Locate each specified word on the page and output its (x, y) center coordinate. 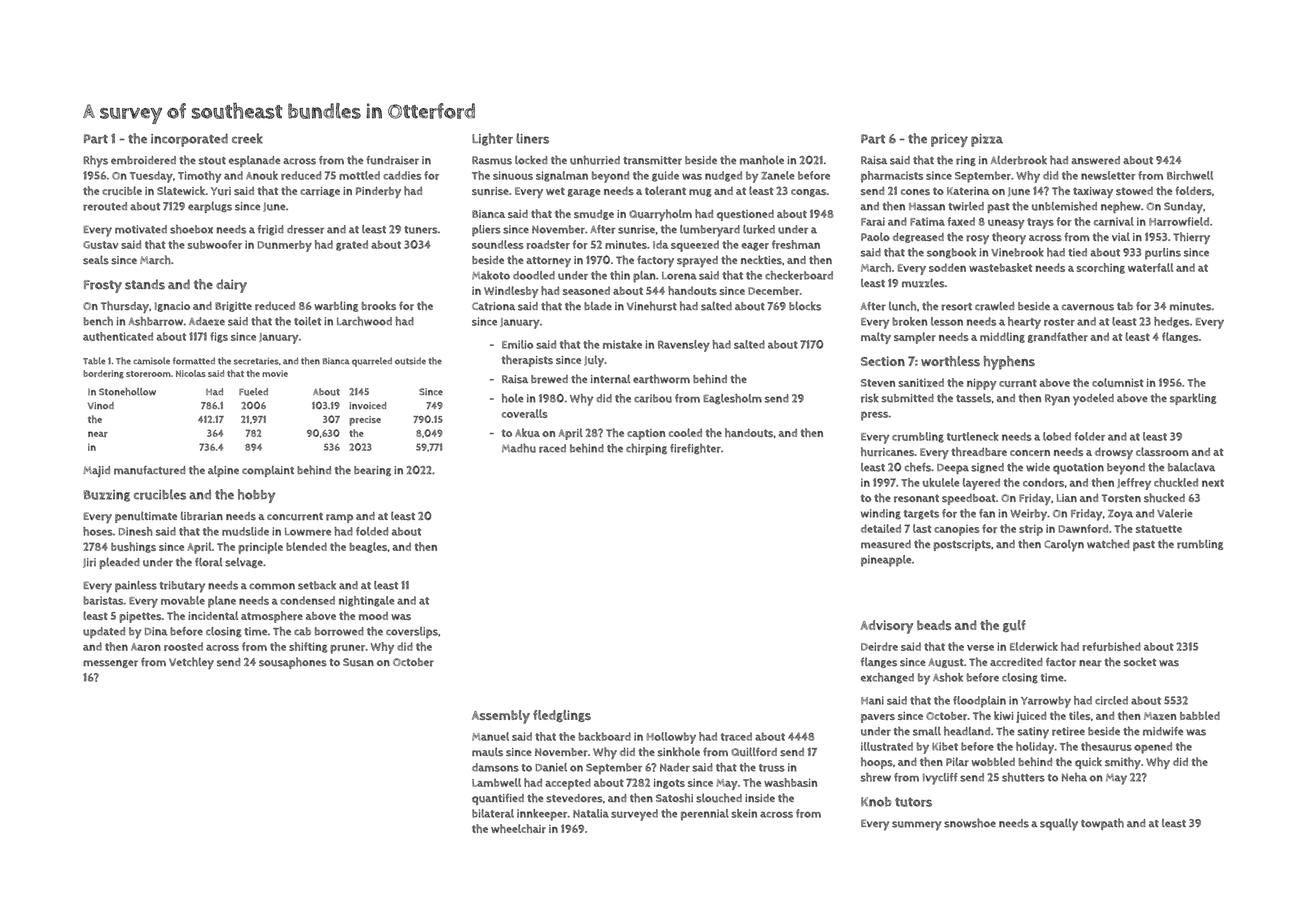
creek (247, 138)
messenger (110, 664)
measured (886, 544)
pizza (987, 140)
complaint (268, 471)
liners (532, 138)
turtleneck (973, 436)
